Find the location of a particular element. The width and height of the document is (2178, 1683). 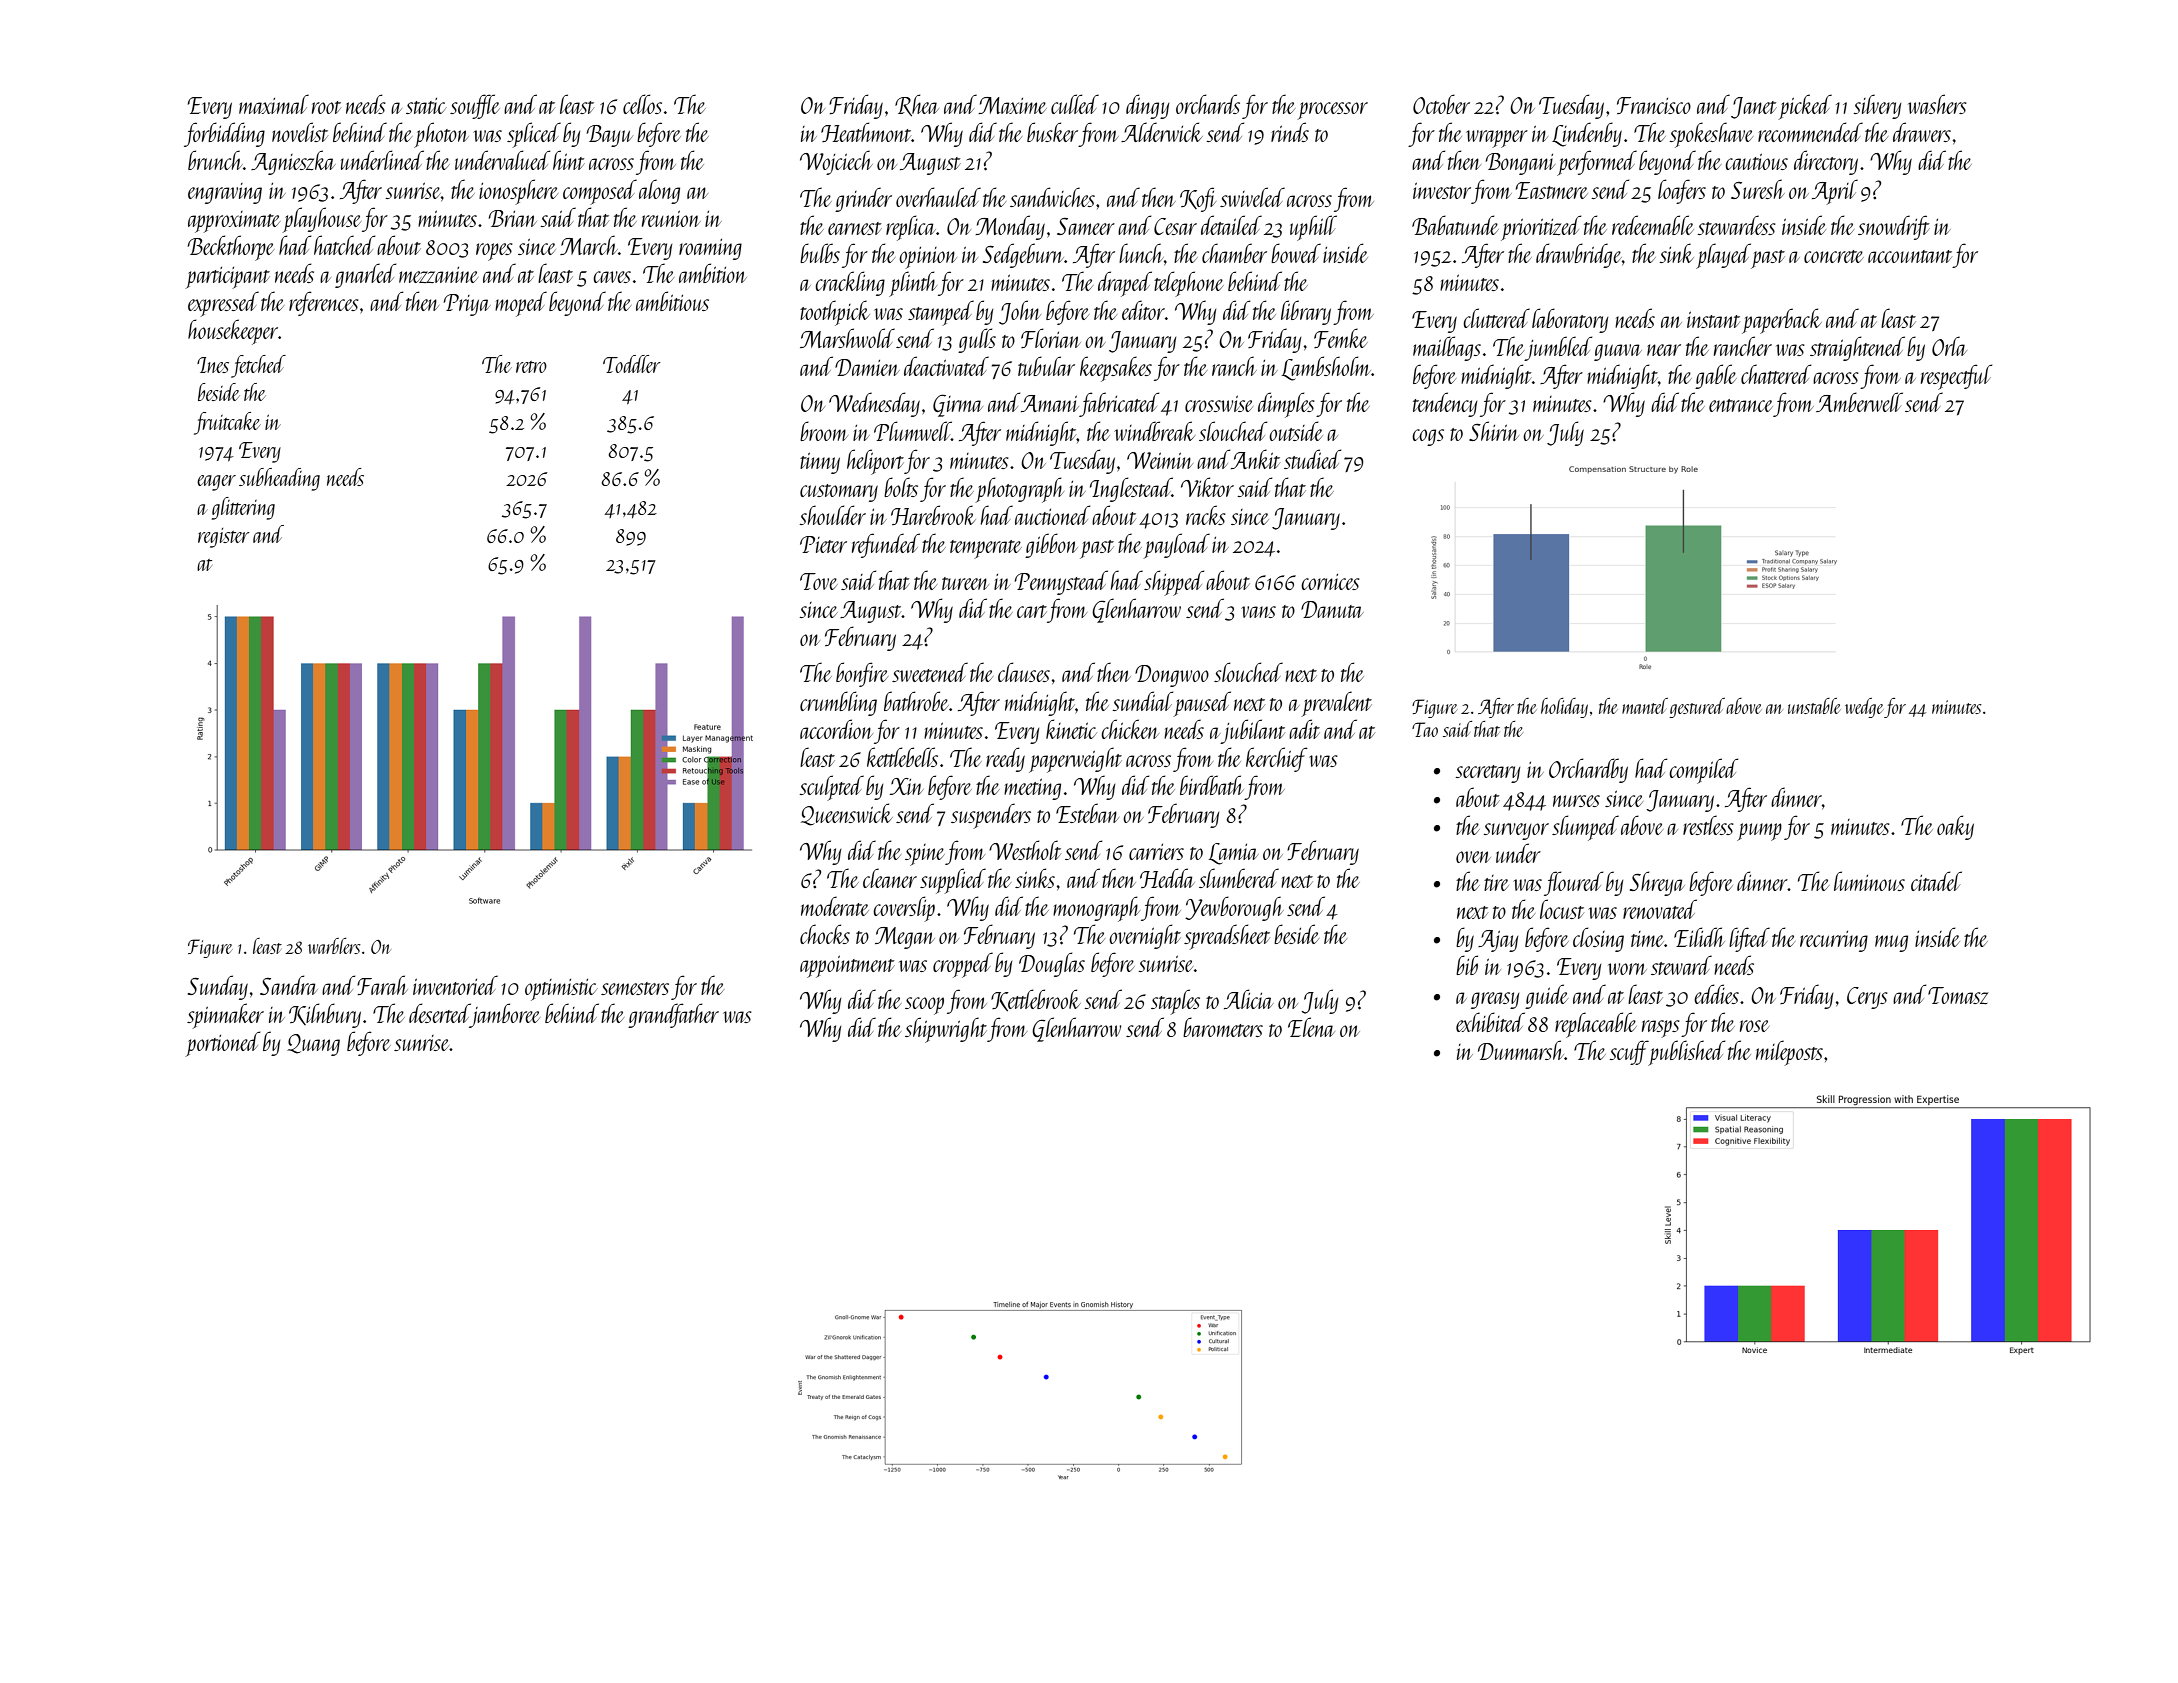

Marshwold is located at coordinates (847, 338).
